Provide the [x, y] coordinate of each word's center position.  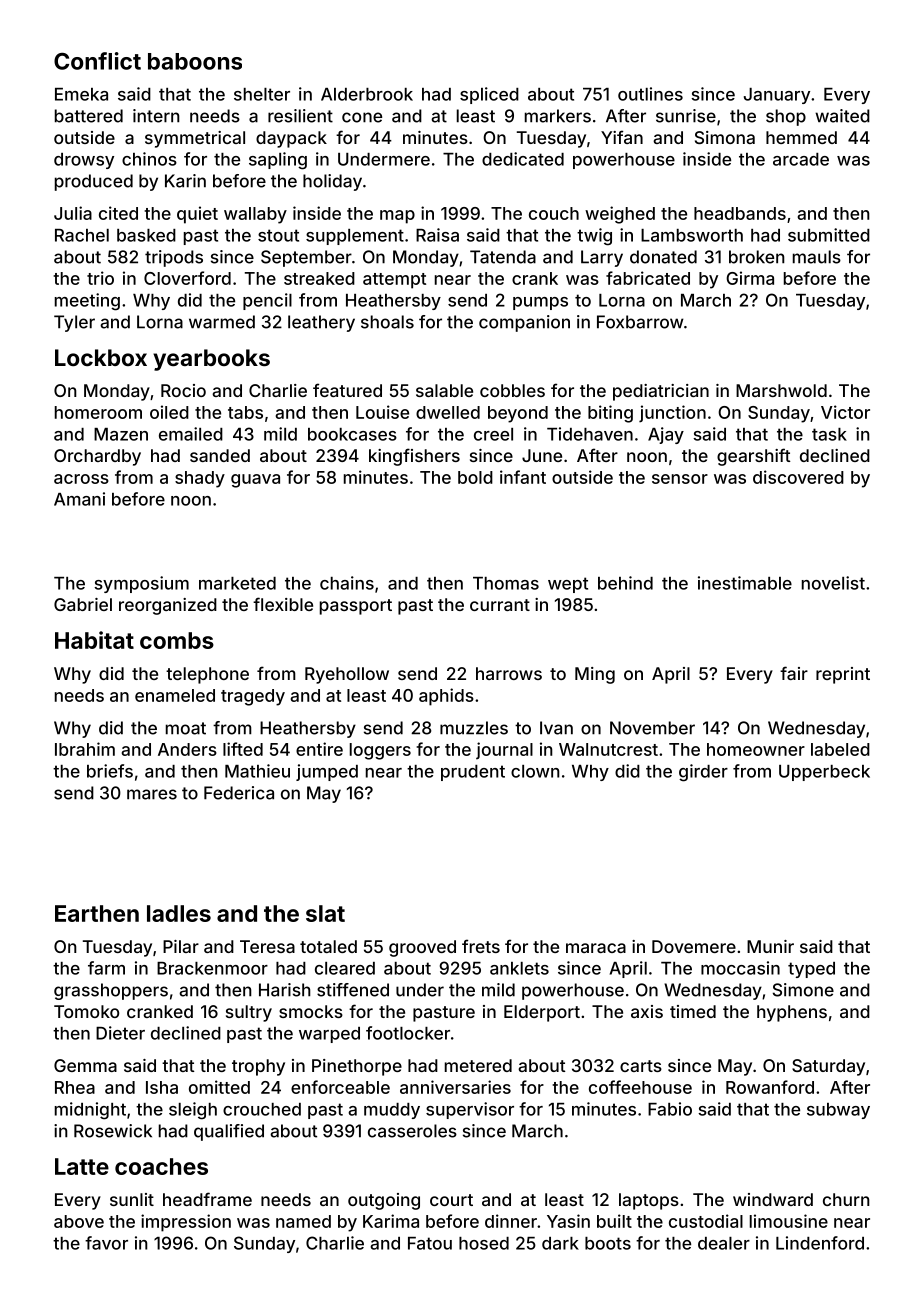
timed [693, 1011]
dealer [724, 1243]
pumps [540, 303]
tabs [245, 412]
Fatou [430, 1243]
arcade [801, 159]
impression [186, 1223]
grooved [422, 948]
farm [106, 968]
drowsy [84, 161]
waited [842, 116]
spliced [489, 95]
